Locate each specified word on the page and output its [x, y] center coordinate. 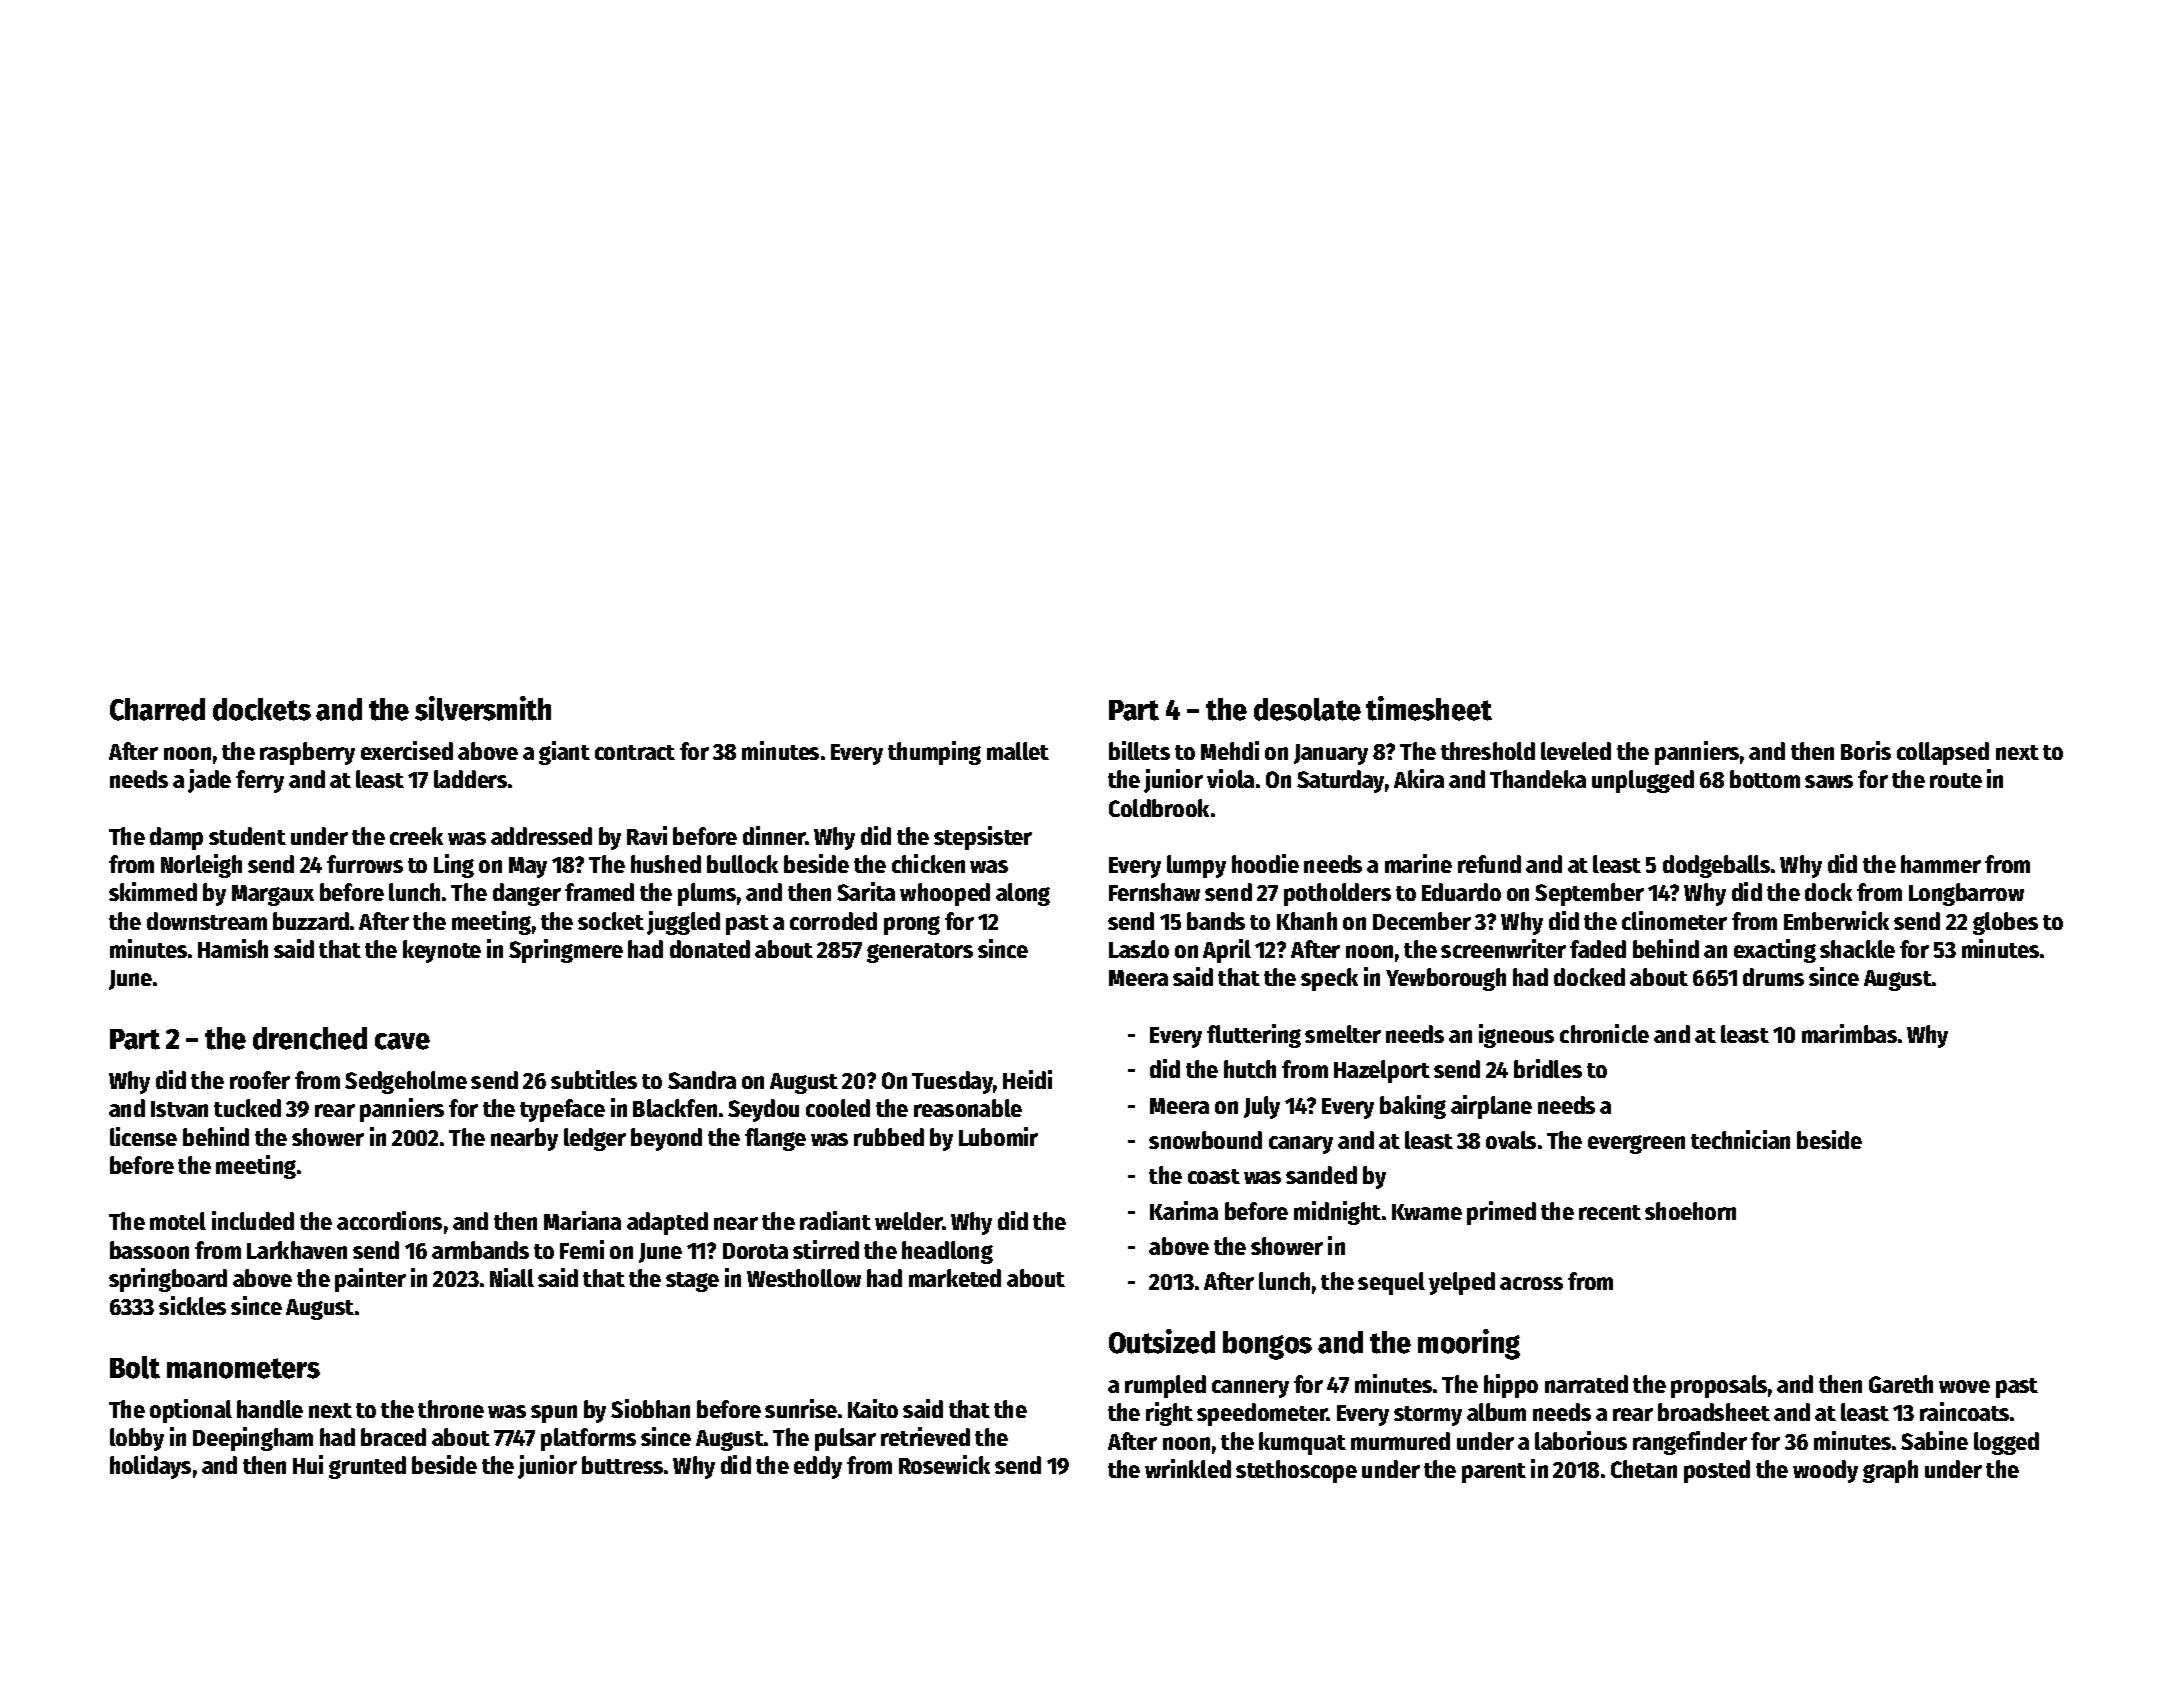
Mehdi [1230, 750]
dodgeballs [1716, 866]
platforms [588, 1439]
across [1531, 1283]
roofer [260, 1080]
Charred [157, 709]
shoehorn [1690, 1211]
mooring [1469, 1344]
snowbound [1205, 1140]
